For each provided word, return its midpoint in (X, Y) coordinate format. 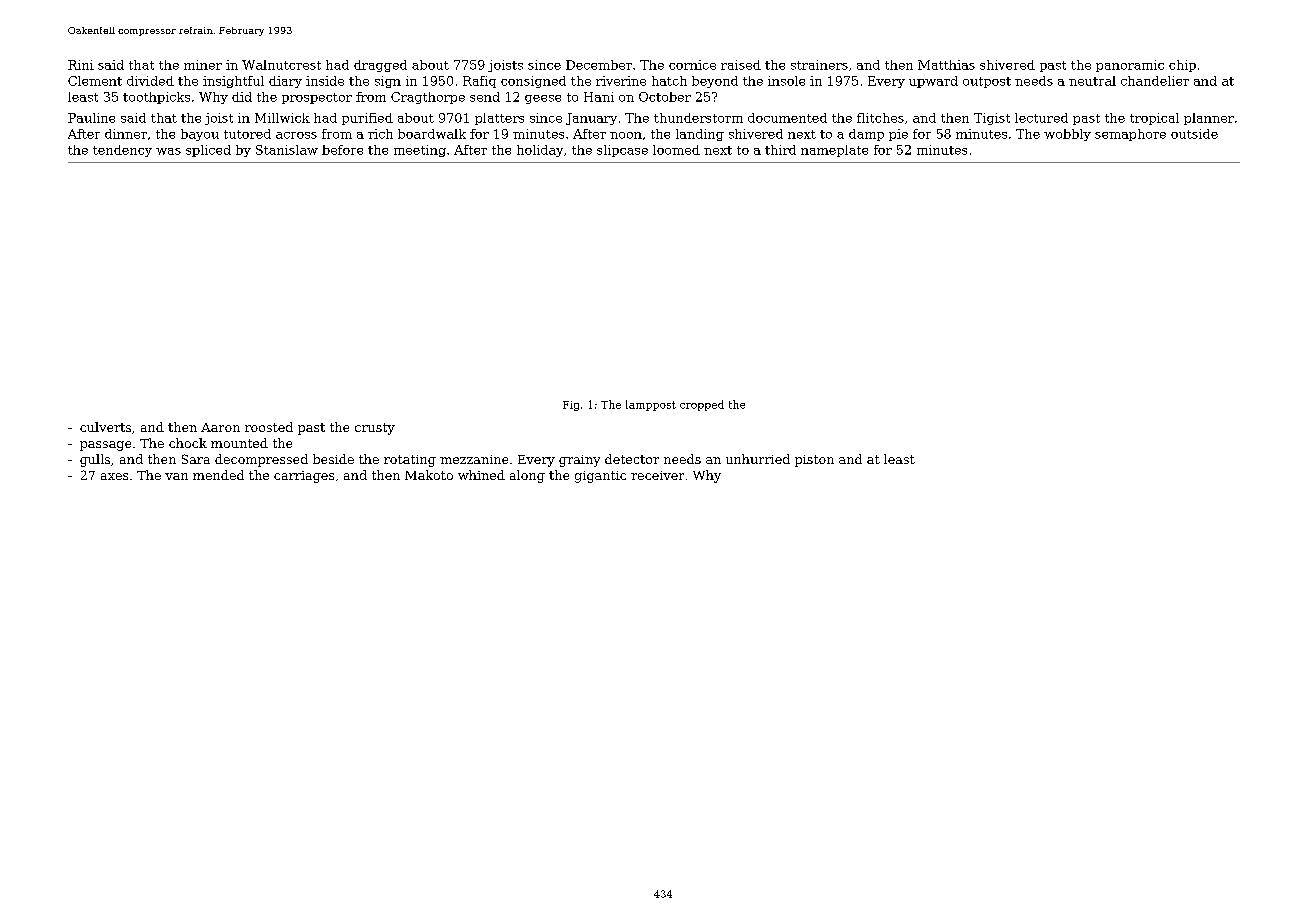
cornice (692, 65)
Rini (81, 65)
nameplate (834, 151)
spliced (208, 151)
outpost (987, 82)
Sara (196, 459)
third (780, 150)
